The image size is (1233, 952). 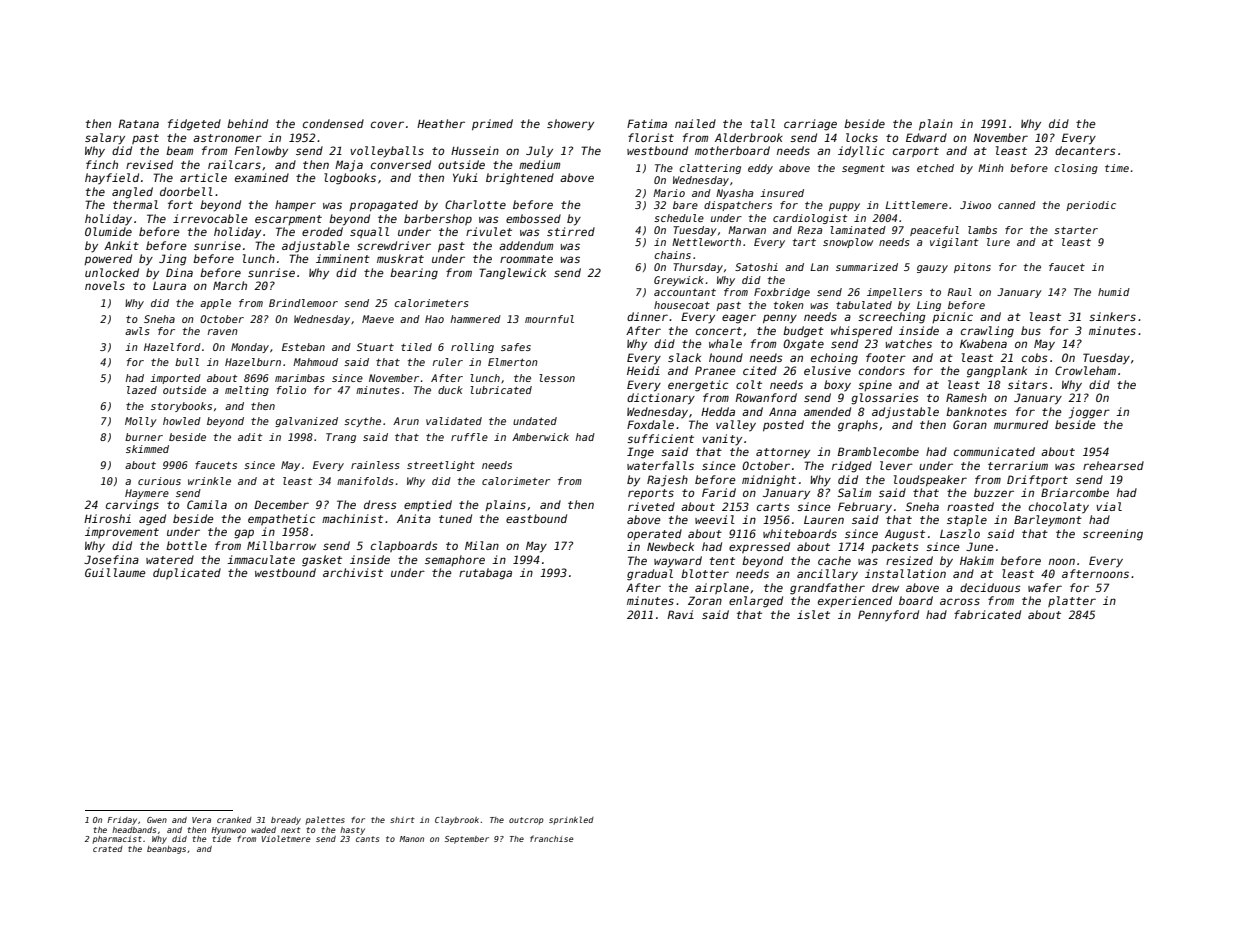 What do you see at coordinates (1045, 587) in the screenshot?
I see `wafer` at bounding box center [1045, 587].
